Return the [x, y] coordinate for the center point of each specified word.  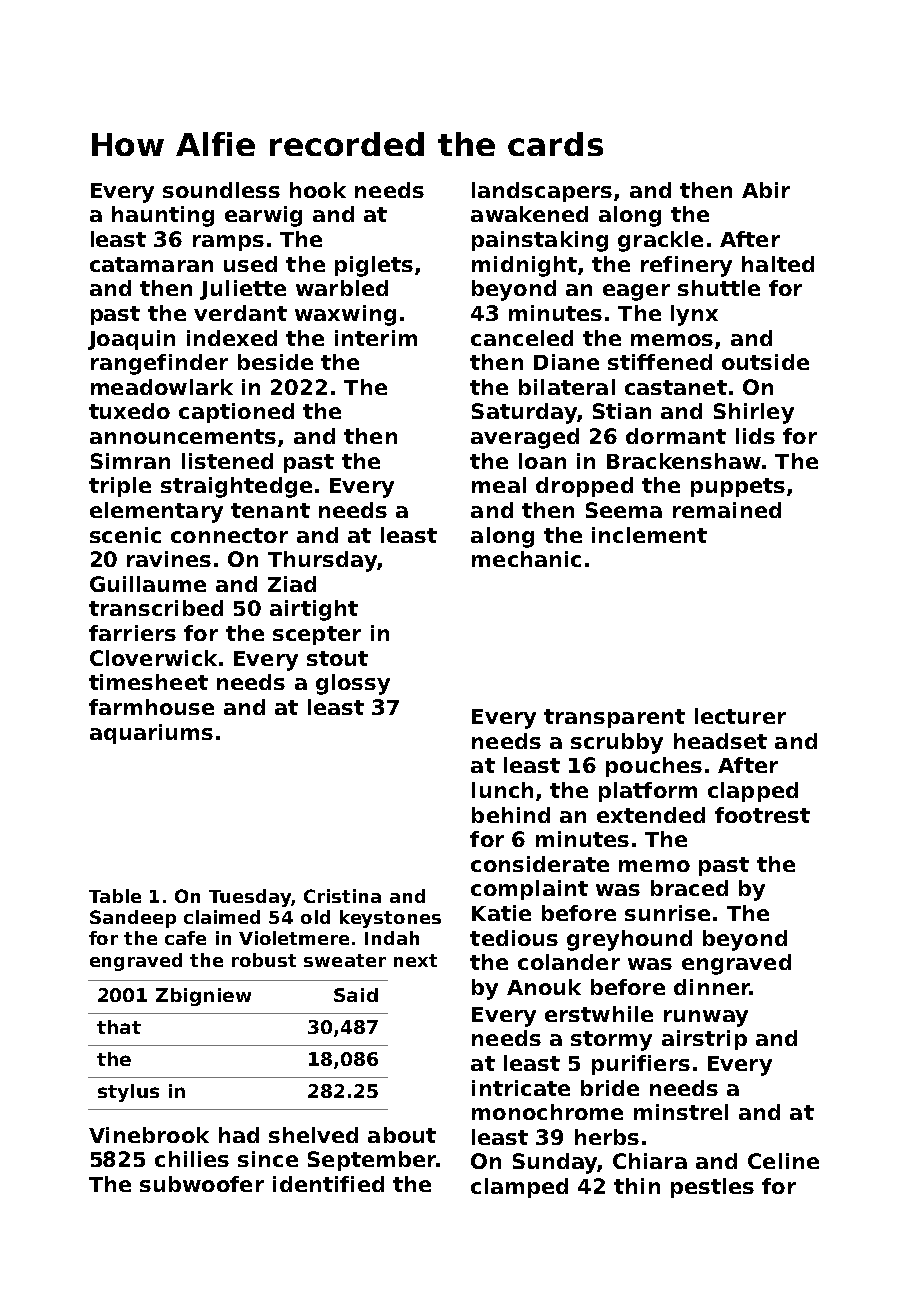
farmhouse [151, 707]
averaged [525, 438]
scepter [317, 635]
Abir [766, 190]
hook [318, 190]
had [239, 1135]
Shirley [754, 413]
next [415, 960]
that [119, 1027]
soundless [221, 190]
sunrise [667, 913]
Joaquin [131, 340]
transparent [614, 718]
